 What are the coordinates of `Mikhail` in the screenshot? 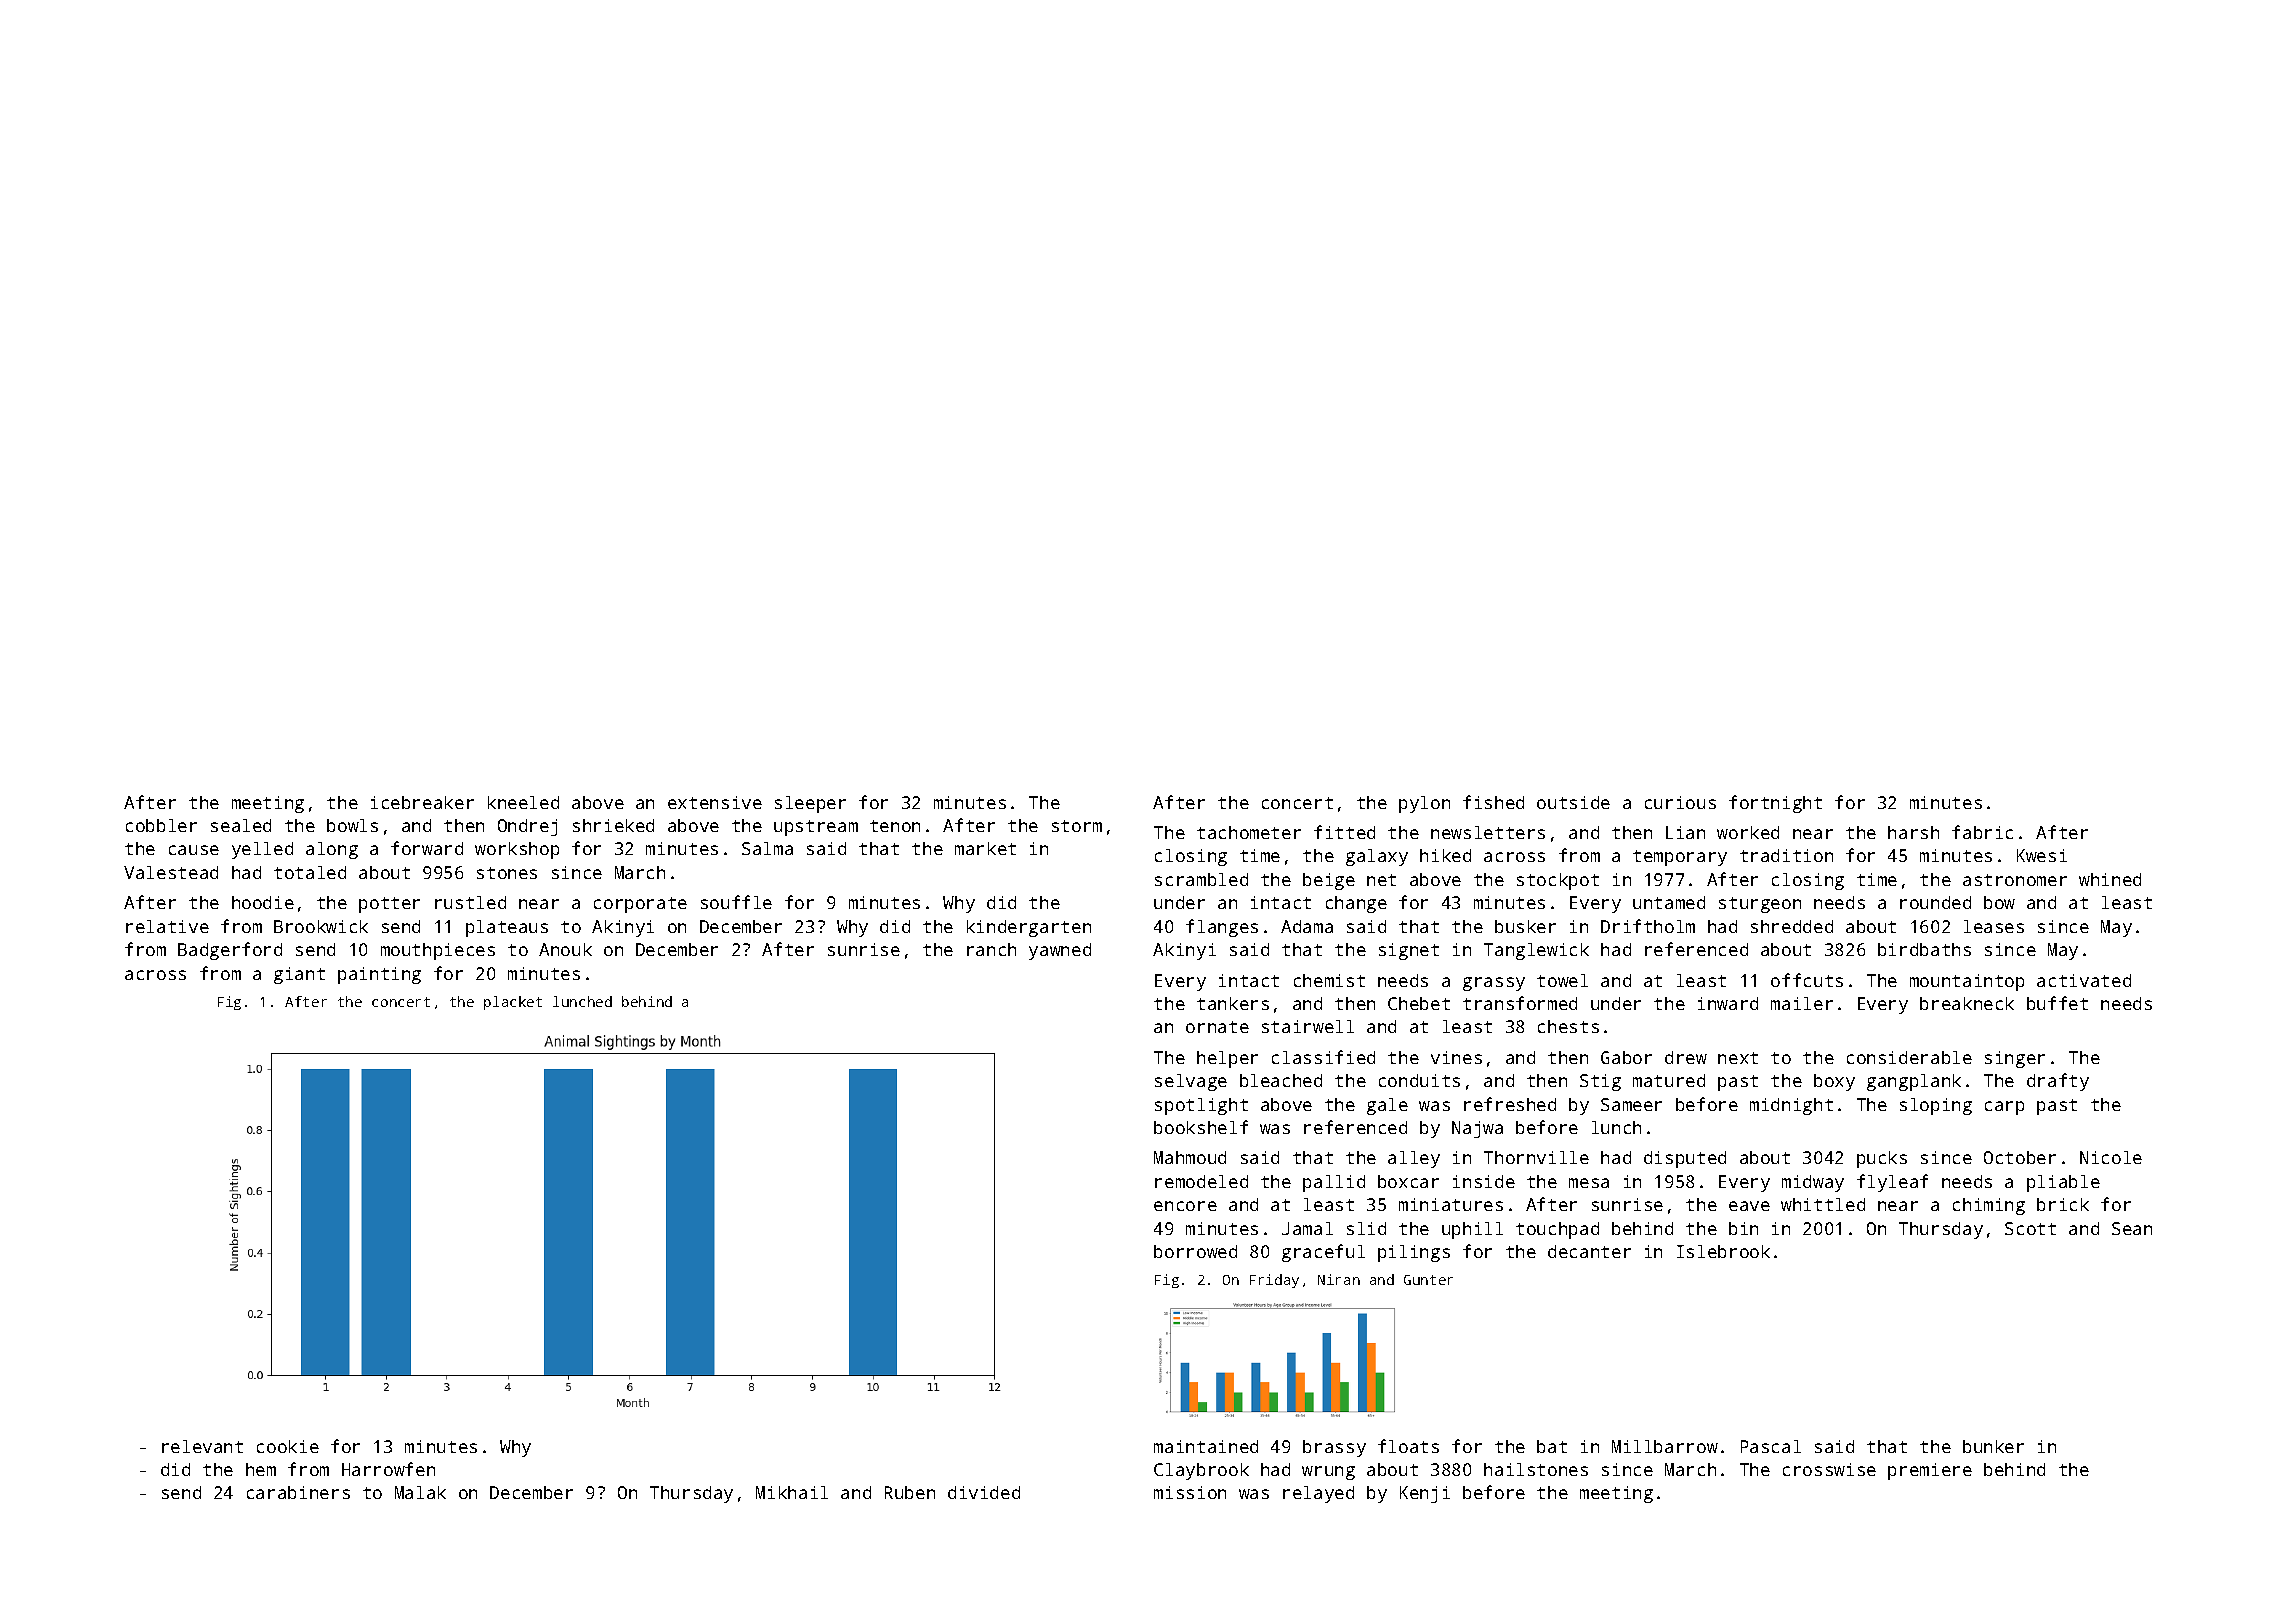 It's located at (792, 1492).
